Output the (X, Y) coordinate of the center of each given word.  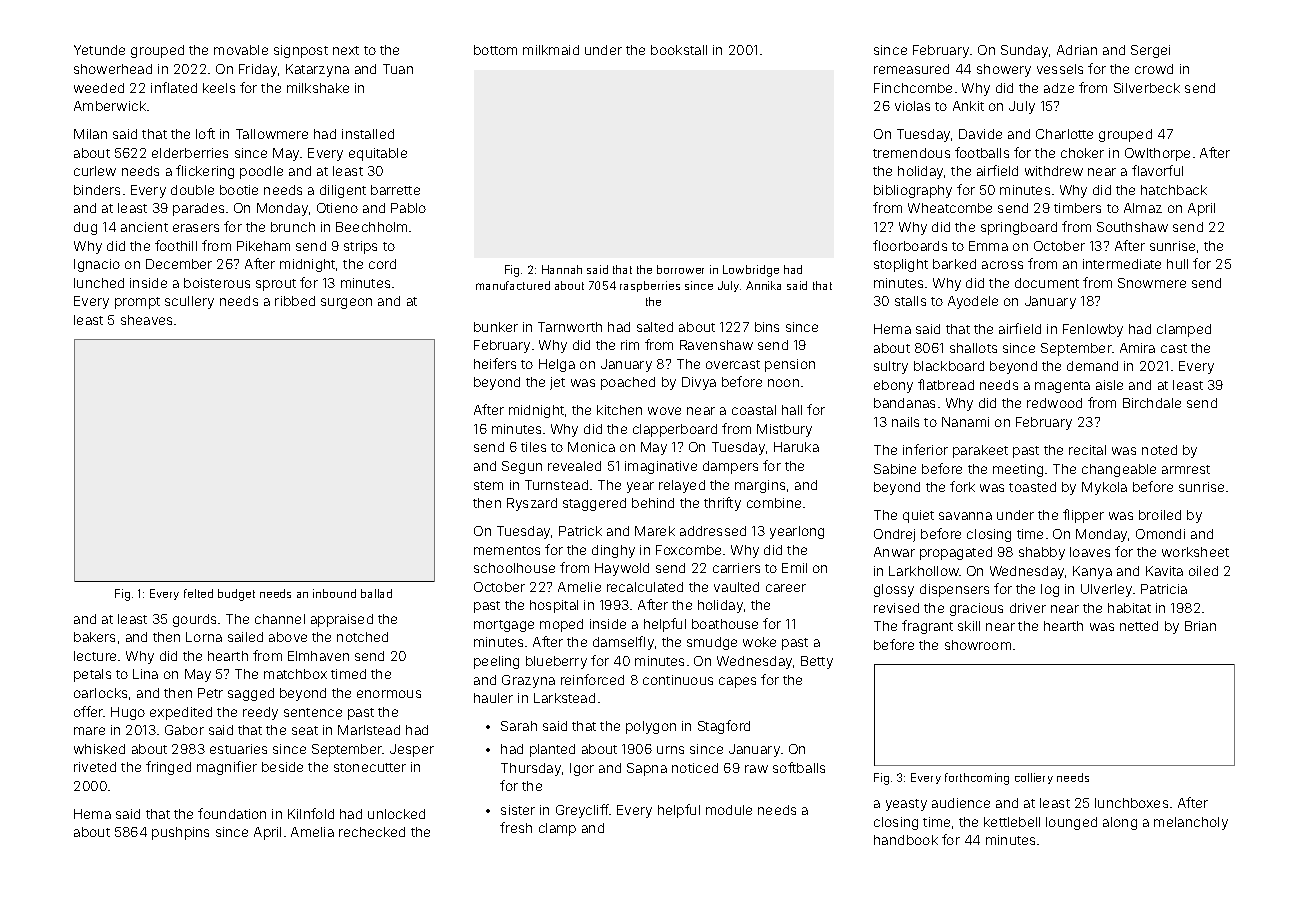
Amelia (312, 832)
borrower (680, 269)
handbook (906, 840)
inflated (174, 87)
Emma (988, 246)
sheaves (146, 320)
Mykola (1104, 488)
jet (557, 383)
